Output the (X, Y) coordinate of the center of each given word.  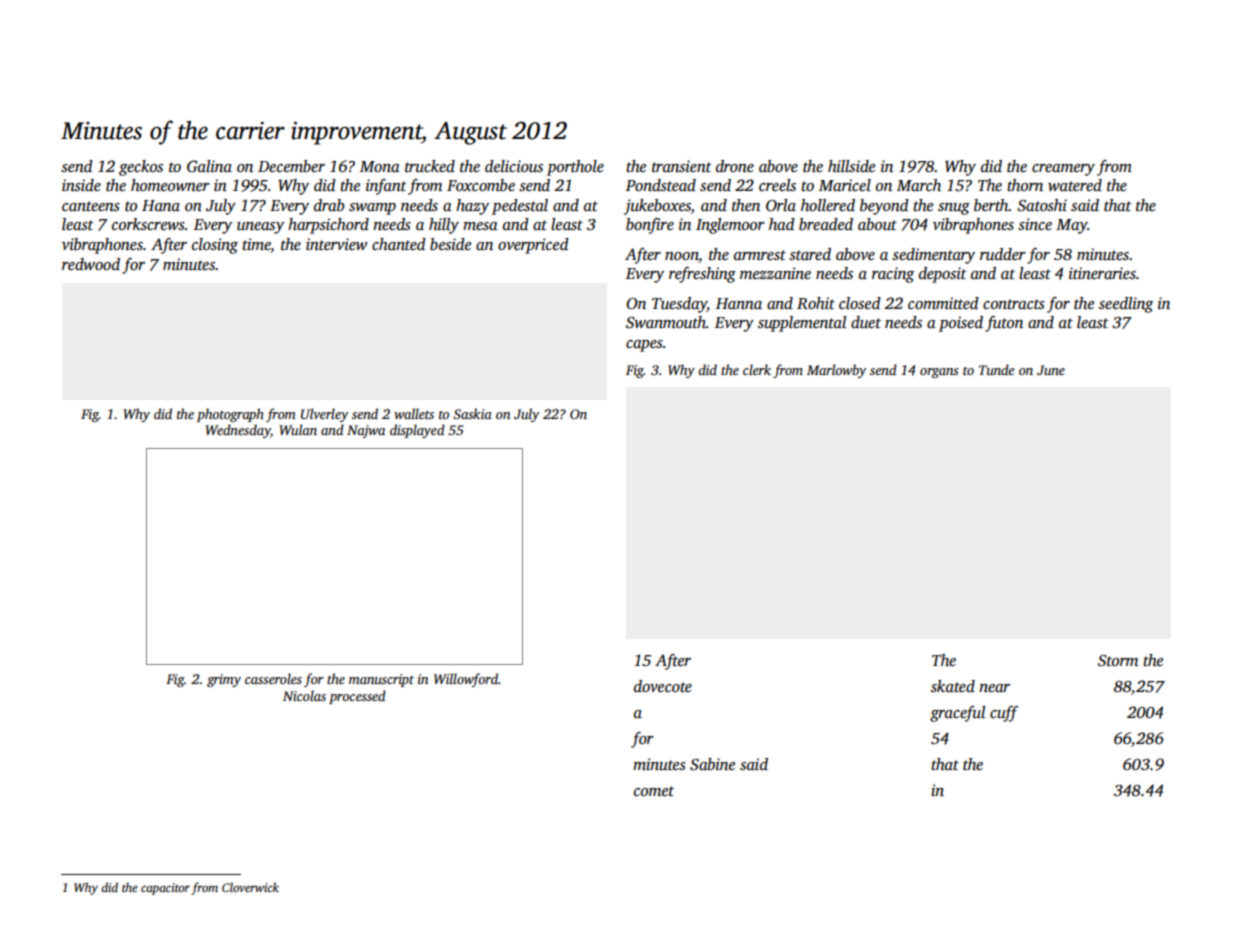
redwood (91, 264)
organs (939, 373)
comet (654, 791)
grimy (224, 680)
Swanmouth (666, 322)
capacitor (165, 889)
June (1051, 370)
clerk (757, 369)
